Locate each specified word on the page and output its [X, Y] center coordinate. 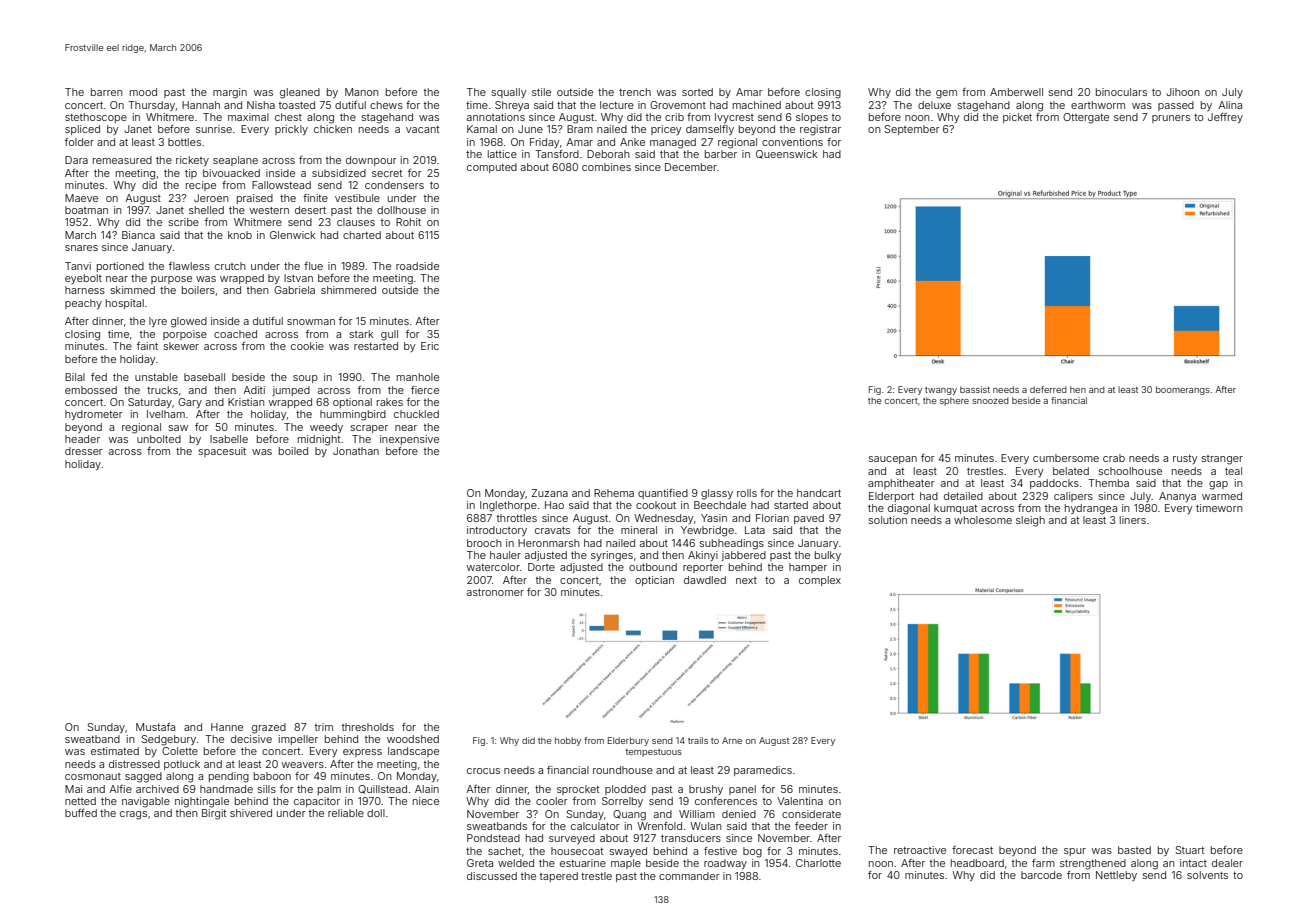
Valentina [800, 801]
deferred [1048, 389]
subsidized [339, 173]
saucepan [893, 460]
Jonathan [356, 451]
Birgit [214, 814]
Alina [1230, 105]
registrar [820, 130]
